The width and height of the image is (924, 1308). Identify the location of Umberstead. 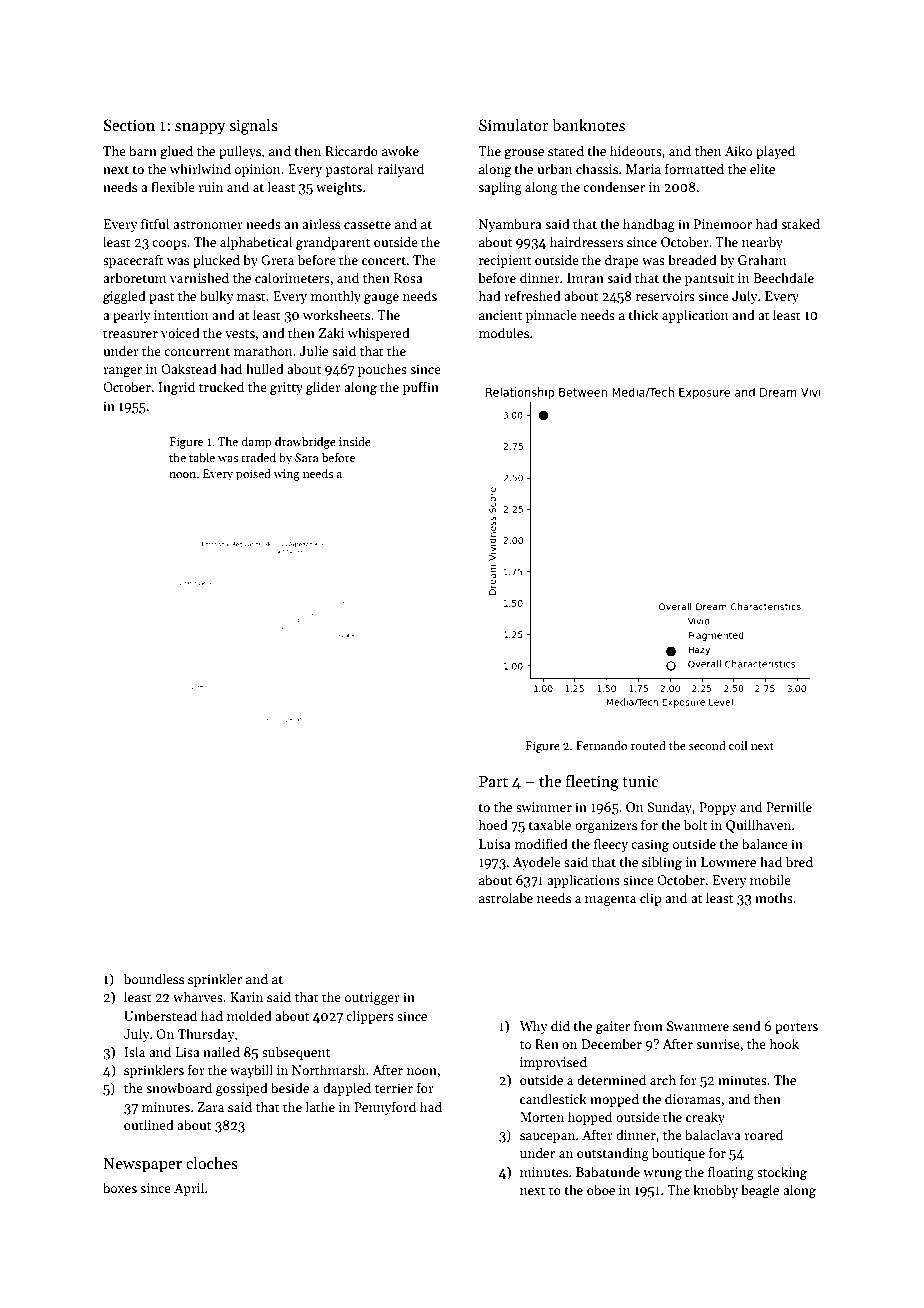
(160, 1015).
